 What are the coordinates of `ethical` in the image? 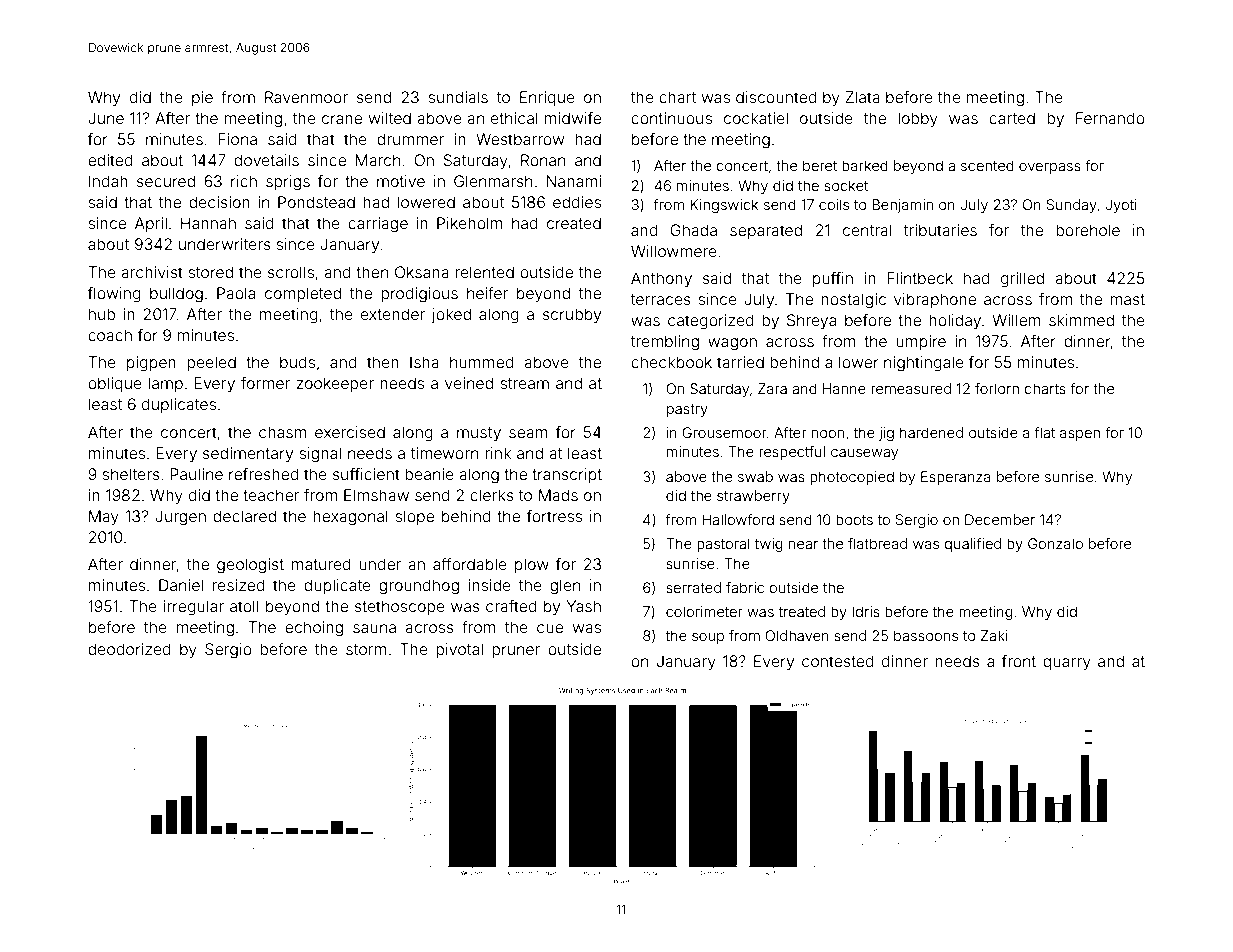 It's located at (514, 118).
